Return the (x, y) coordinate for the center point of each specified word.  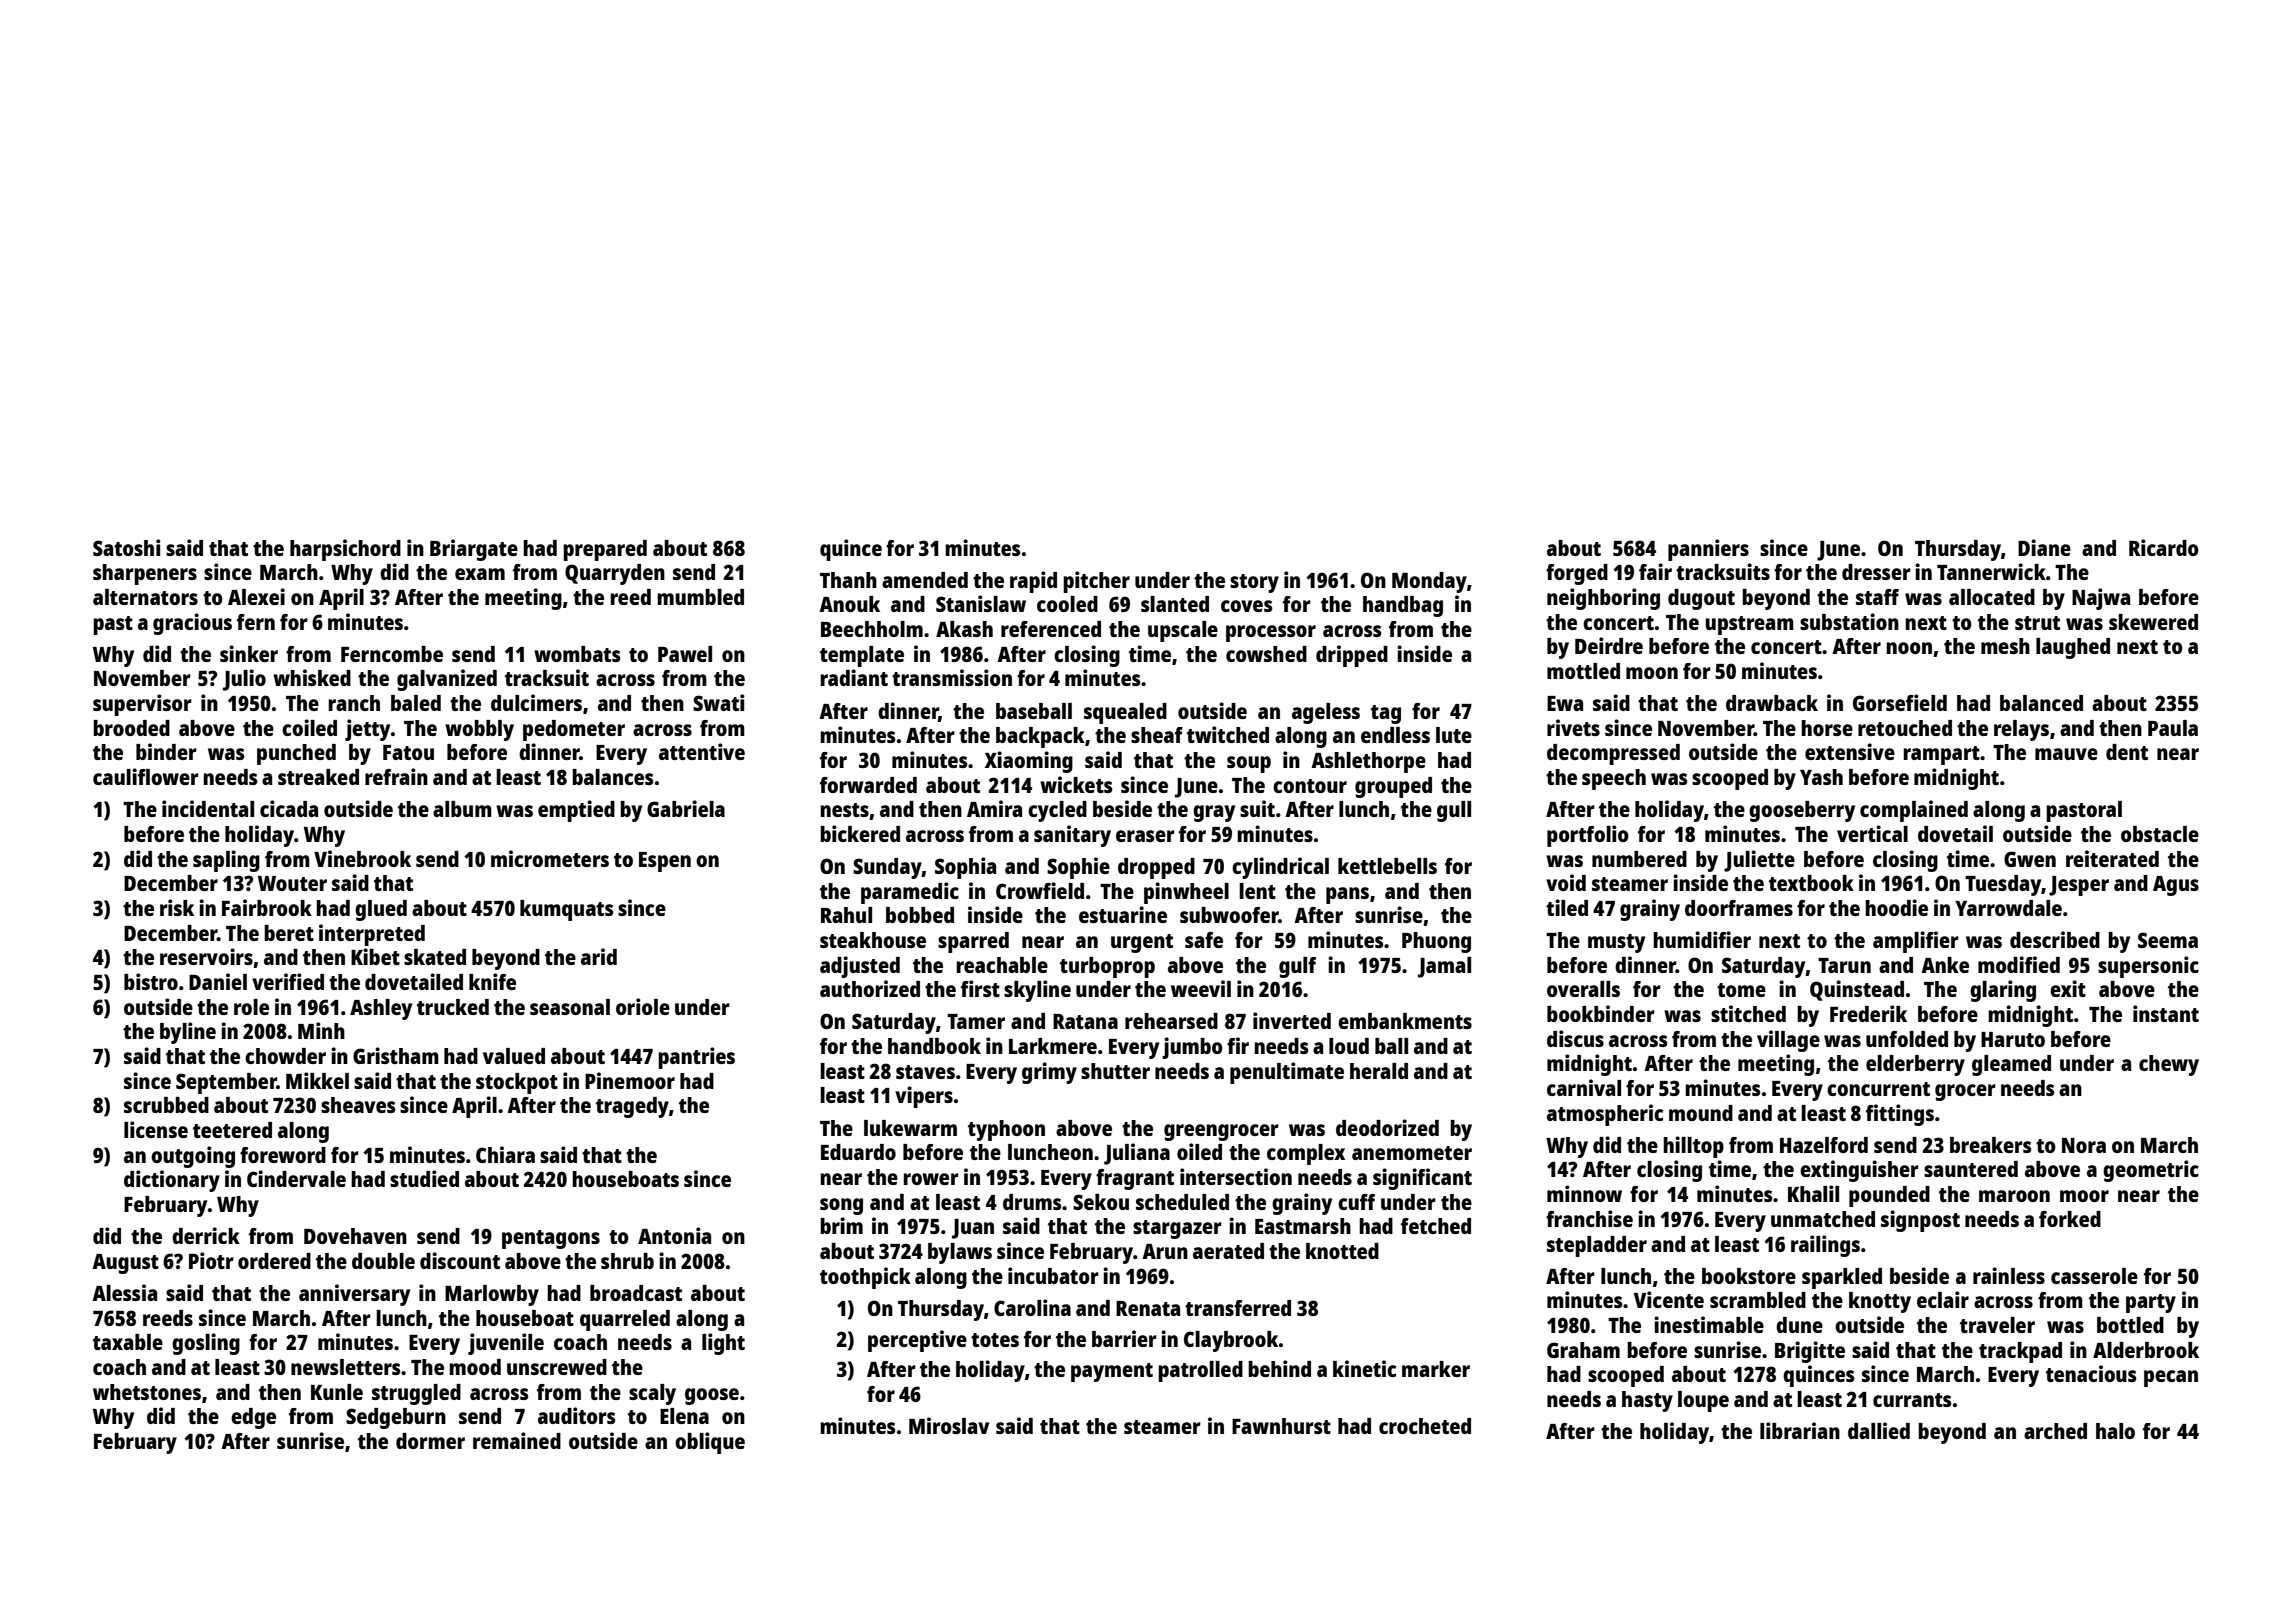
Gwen (2030, 859)
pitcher (1096, 582)
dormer (430, 1441)
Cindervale (296, 1178)
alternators (145, 597)
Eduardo (858, 1152)
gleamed (2011, 1065)
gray (1214, 813)
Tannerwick (1991, 571)
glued (381, 910)
